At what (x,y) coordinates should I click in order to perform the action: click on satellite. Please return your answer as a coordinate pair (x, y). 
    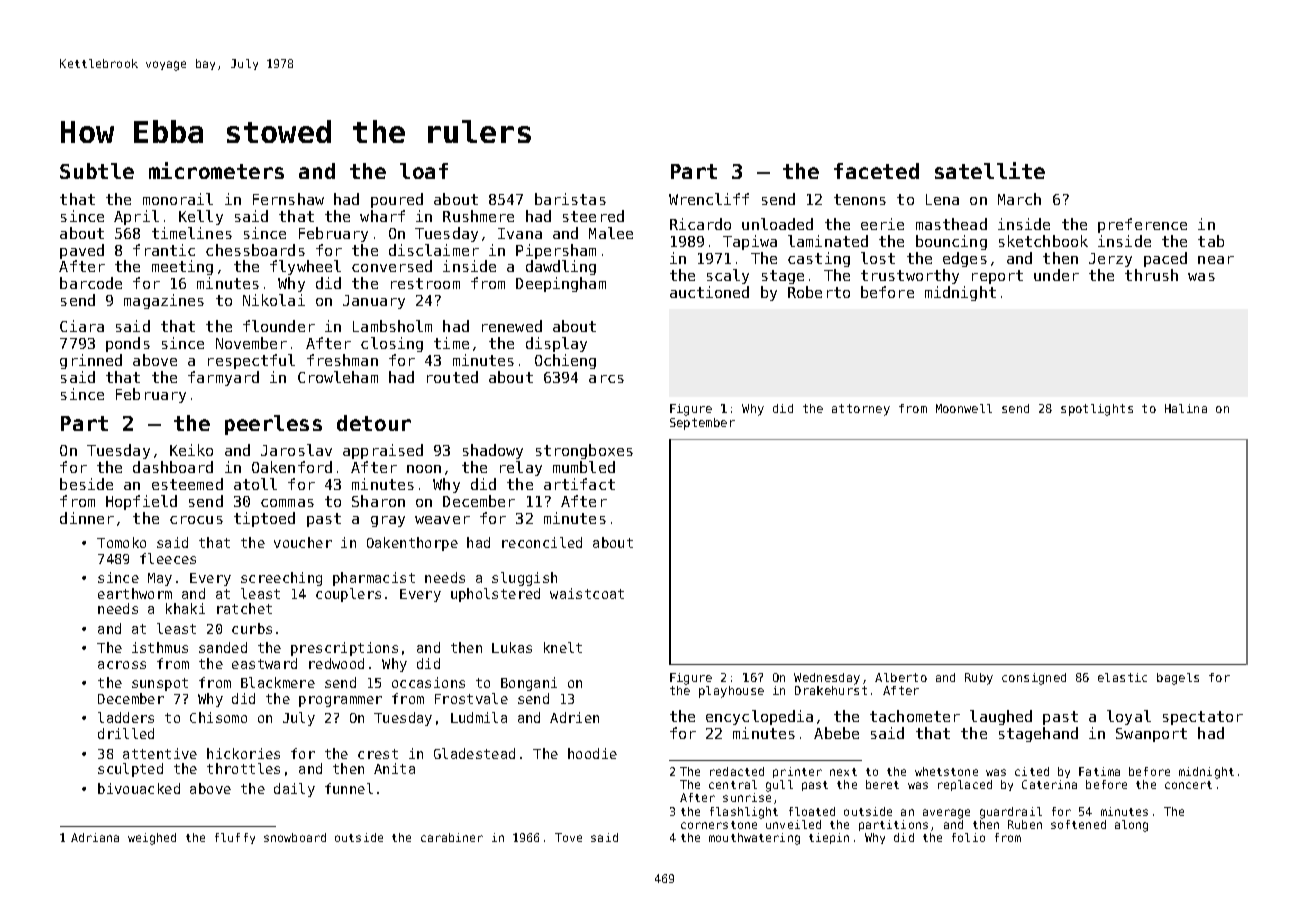
    Looking at the image, I should click on (990, 170).
